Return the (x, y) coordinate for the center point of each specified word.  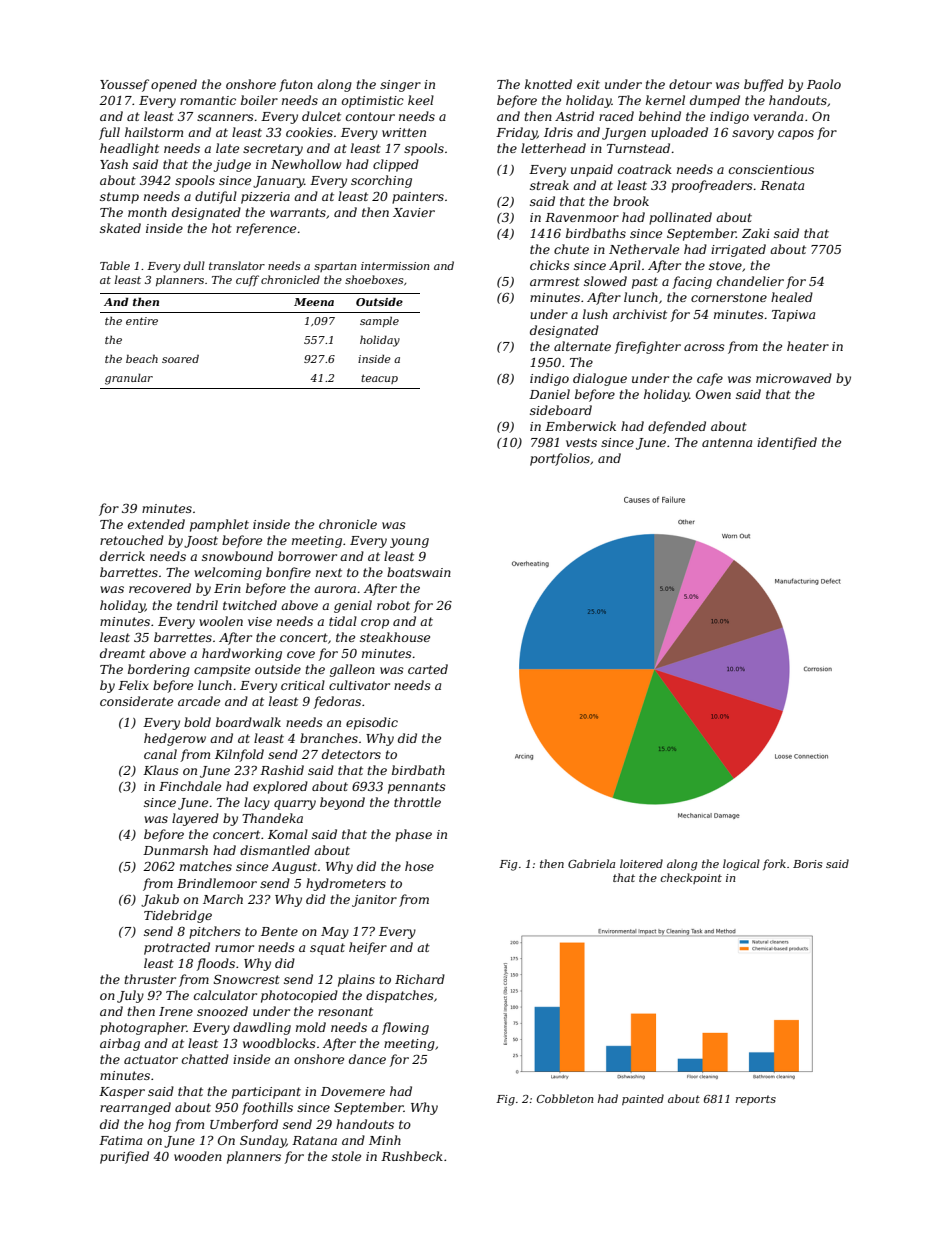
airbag (120, 1044)
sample (379, 322)
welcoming (228, 573)
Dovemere (353, 1091)
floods (215, 964)
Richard (420, 979)
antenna (727, 442)
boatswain (419, 572)
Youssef (124, 85)
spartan (335, 267)
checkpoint (691, 878)
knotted (548, 84)
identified (787, 443)
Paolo (824, 84)
